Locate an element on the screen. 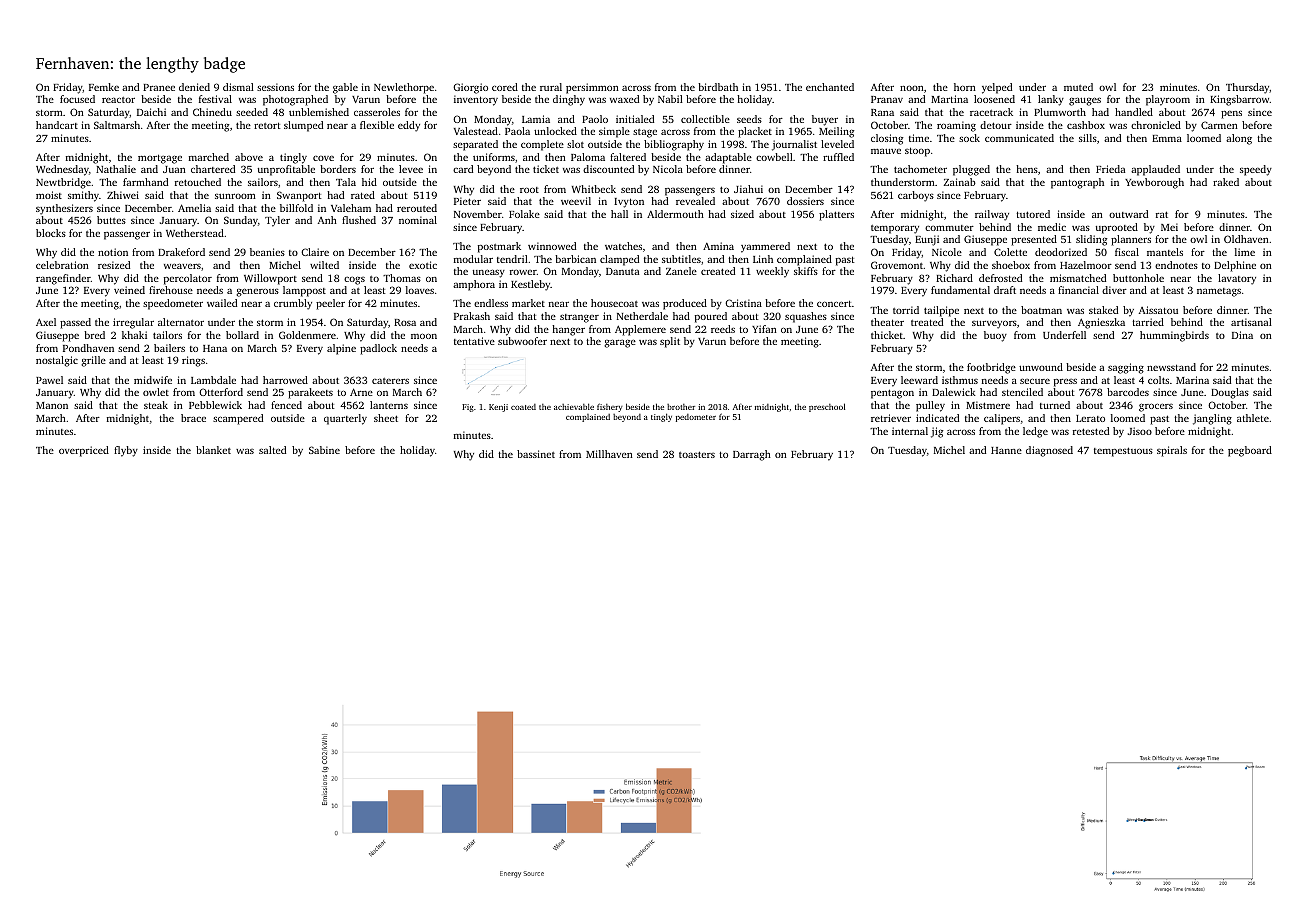 This screenshot has width=1308, height=924. sailors is located at coordinates (263, 182).
